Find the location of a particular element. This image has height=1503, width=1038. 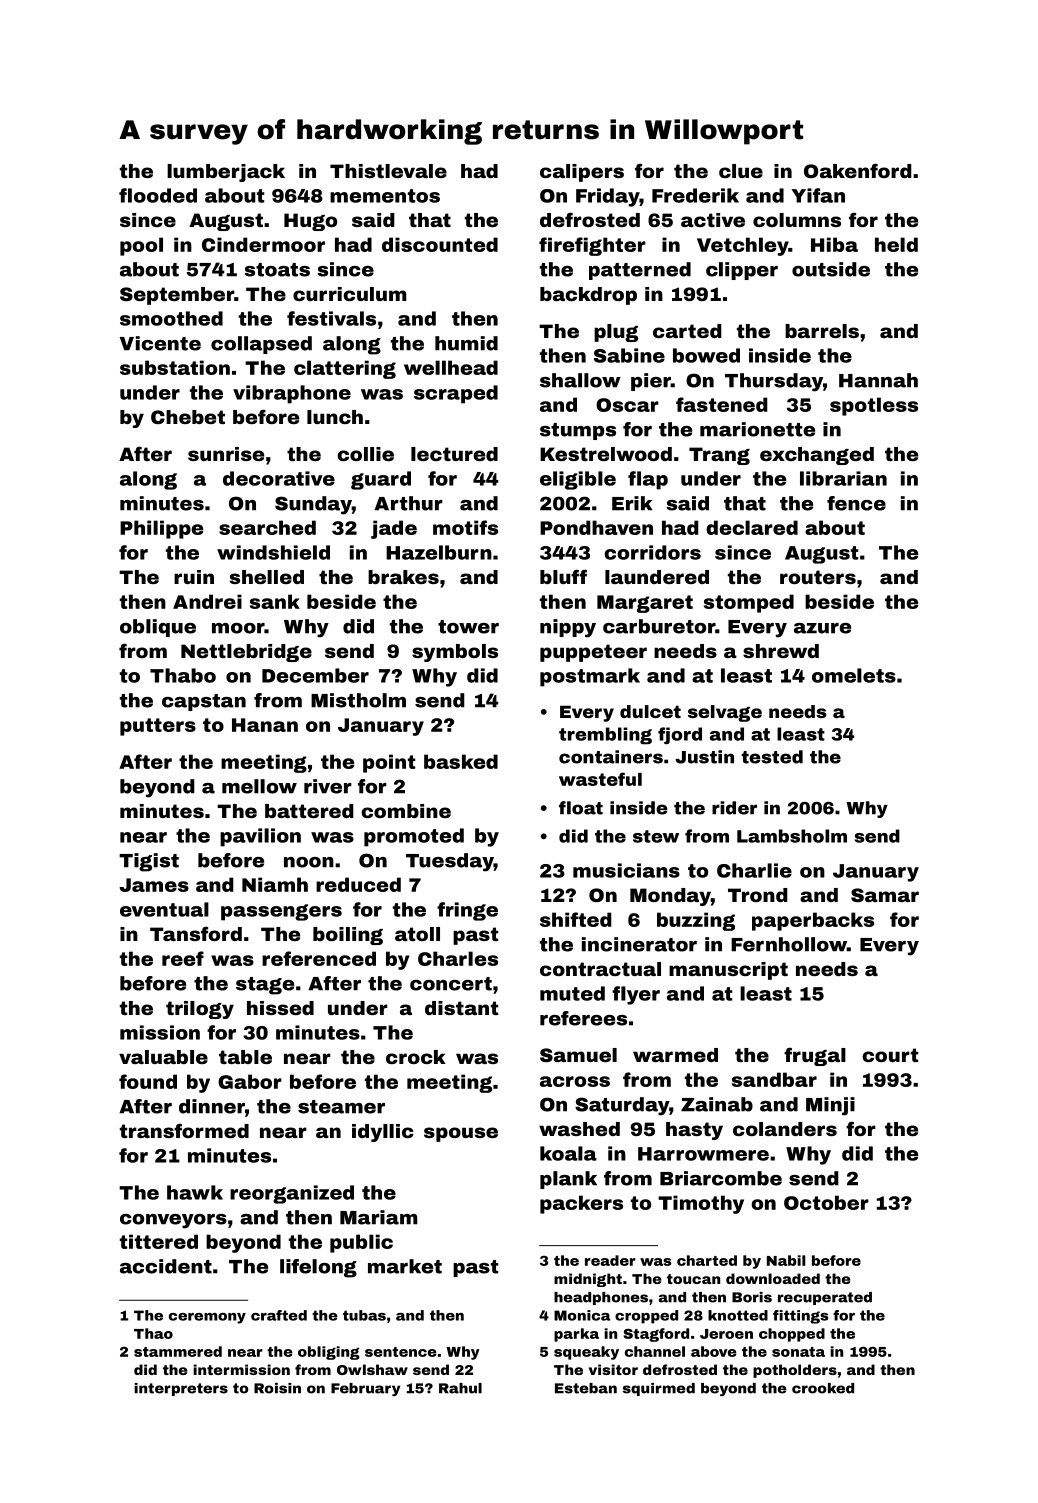

calipers is located at coordinates (582, 173).
